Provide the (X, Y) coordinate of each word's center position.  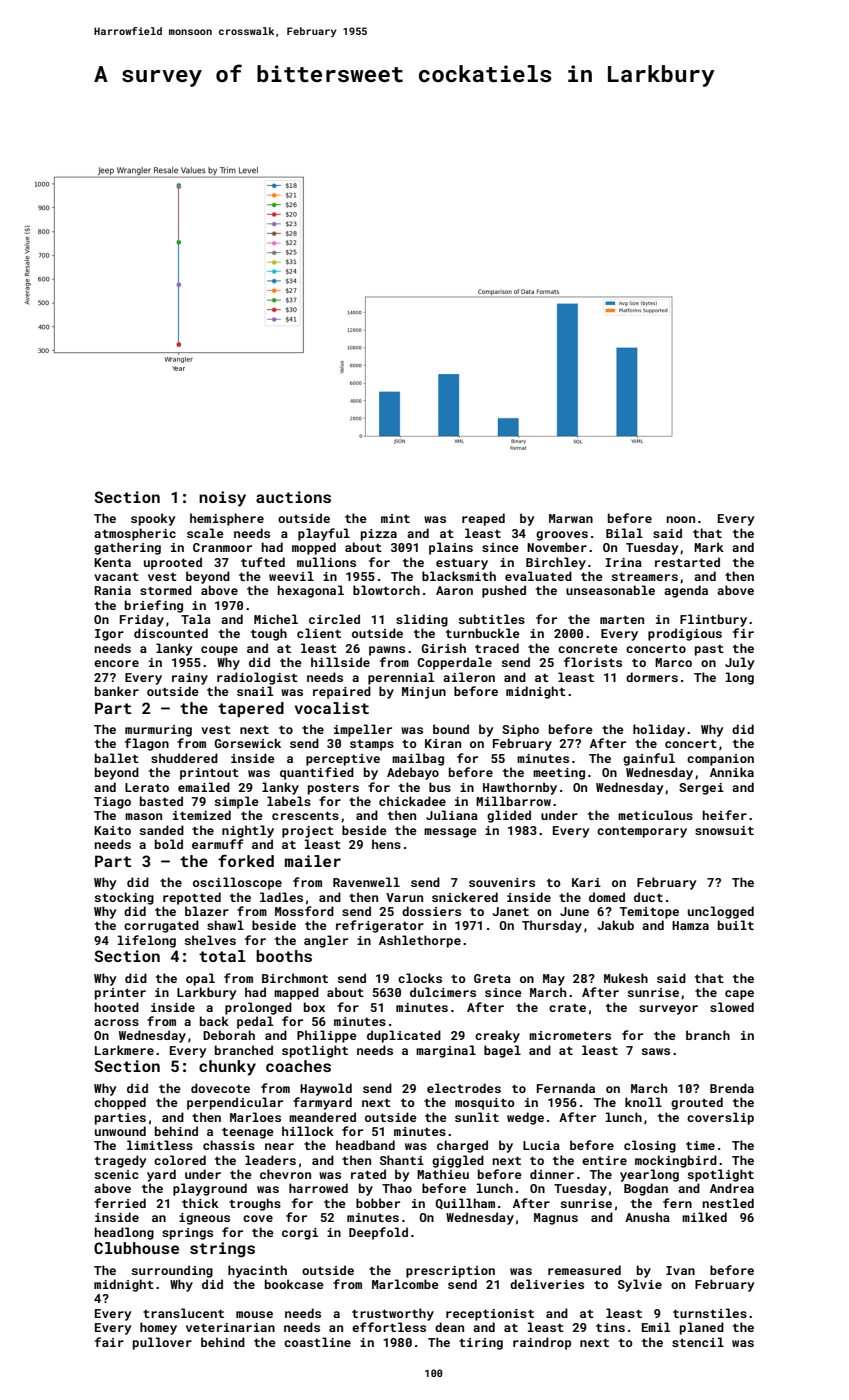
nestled (728, 1203)
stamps (372, 745)
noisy (222, 499)
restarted (687, 562)
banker (117, 691)
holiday (659, 730)
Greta (492, 978)
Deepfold (378, 1233)
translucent (183, 1313)
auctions (293, 497)
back (214, 1021)
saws (656, 1051)
